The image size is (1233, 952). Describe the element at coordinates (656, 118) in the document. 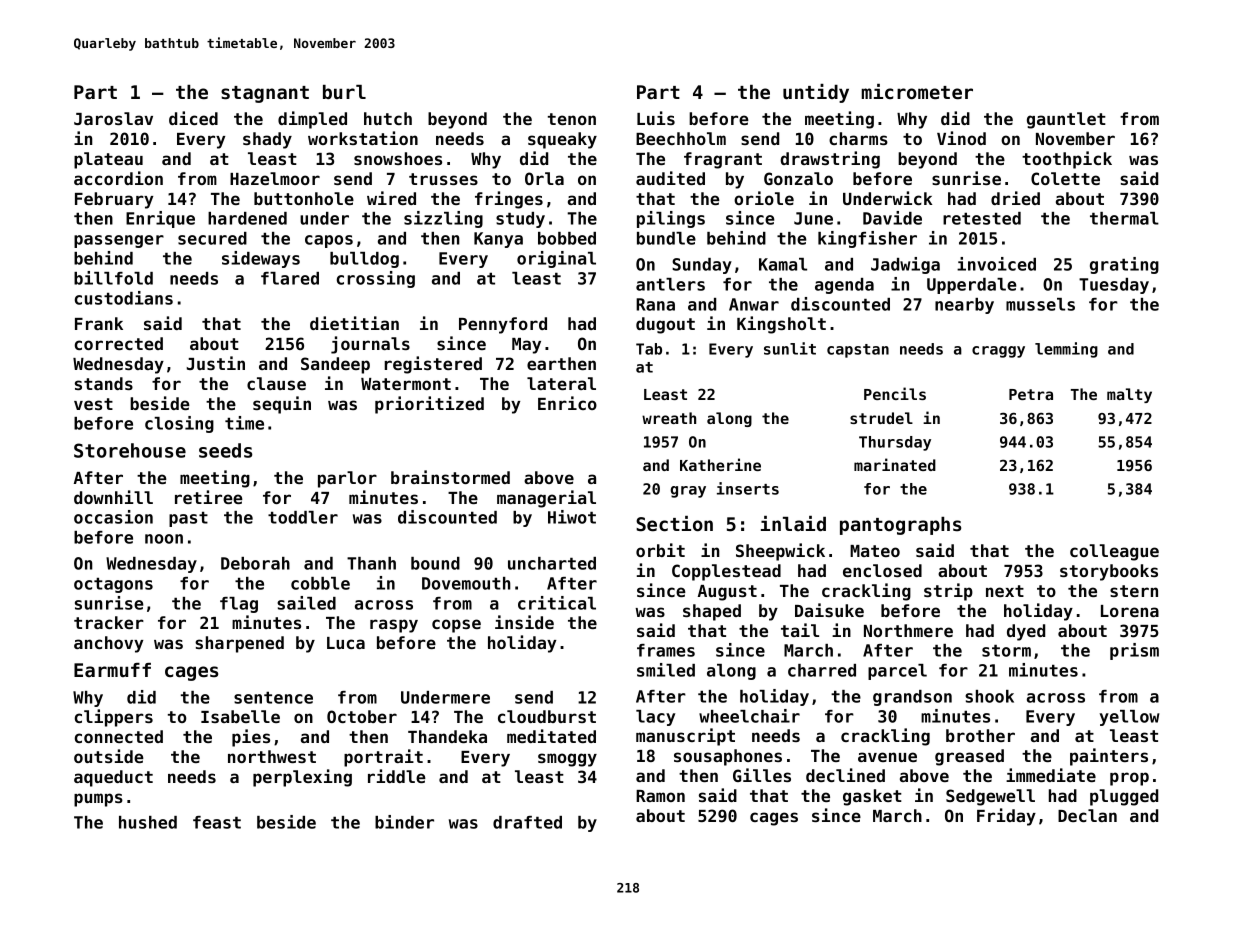

I see `Luis` at that location.
